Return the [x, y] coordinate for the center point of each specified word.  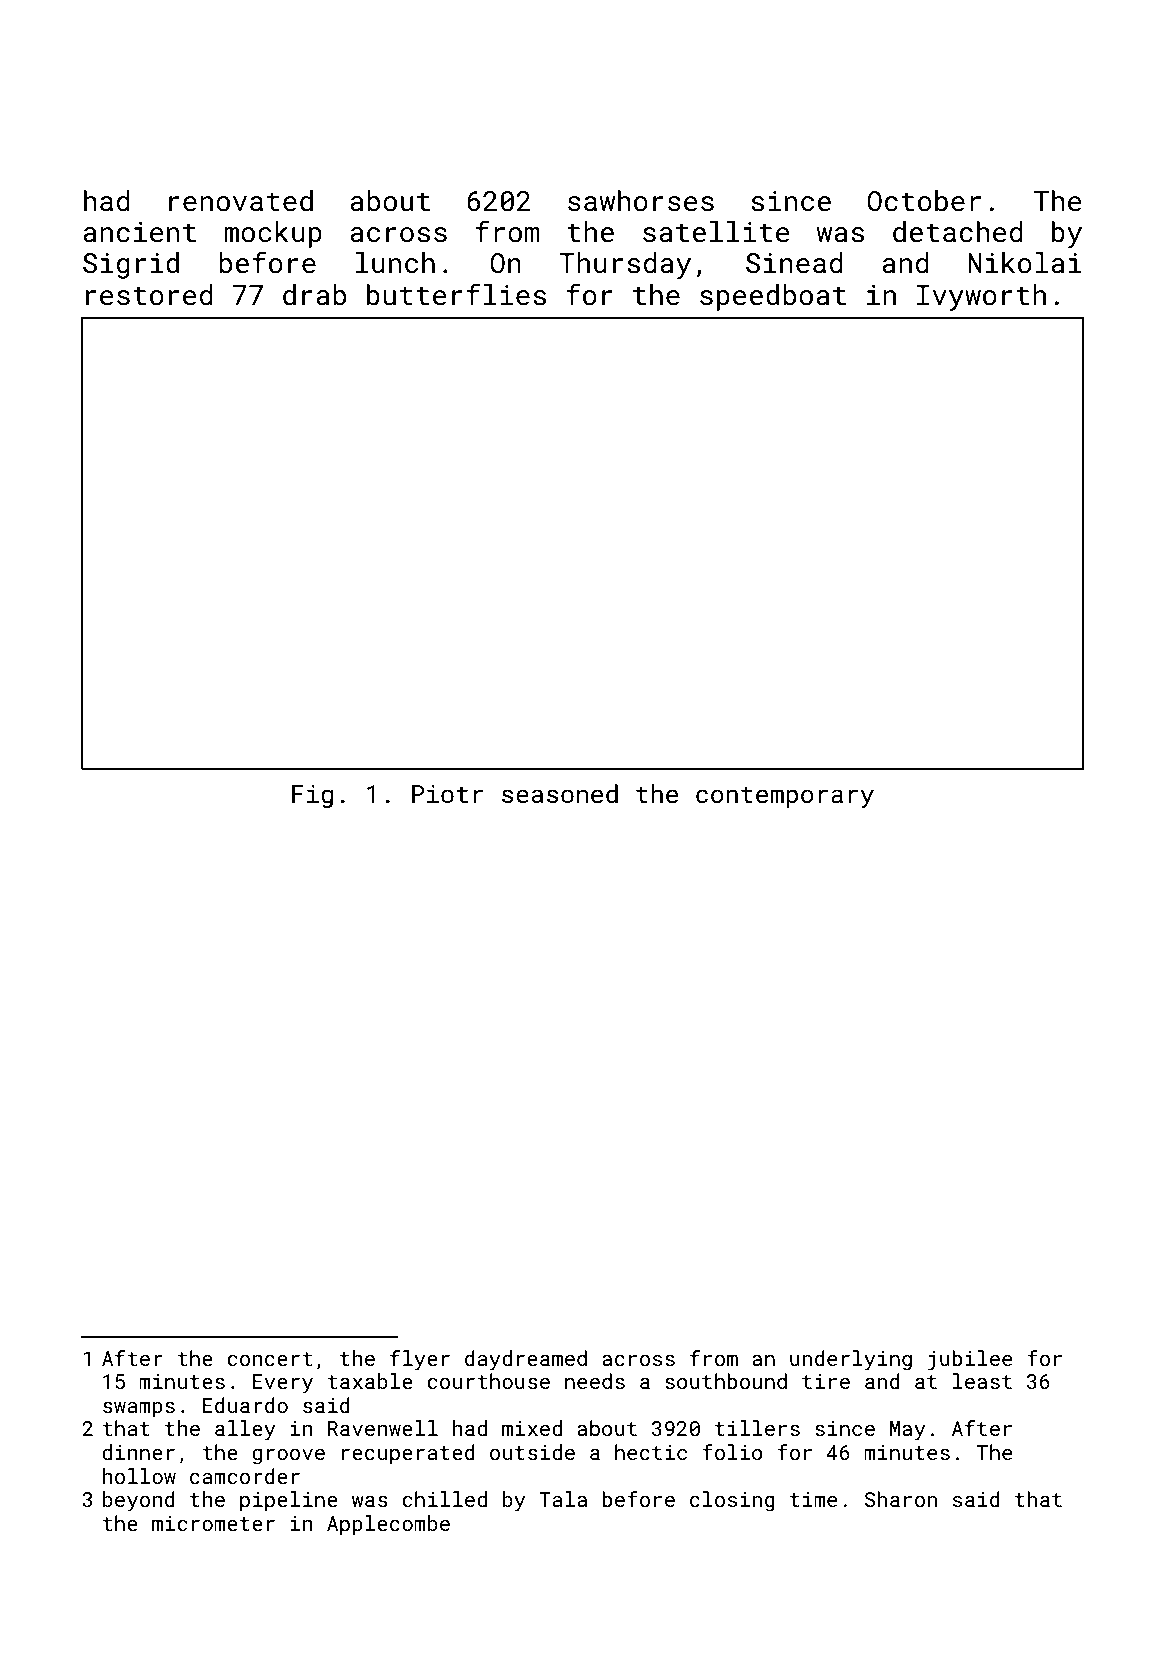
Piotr [447, 794]
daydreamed [526, 1360]
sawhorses [641, 201]
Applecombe [388, 1525]
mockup [273, 234]
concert [269, 1359]
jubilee [970, 1360]
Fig [312, 796]
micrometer [213, 1523]
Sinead [794, 263]
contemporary [785, 797]
